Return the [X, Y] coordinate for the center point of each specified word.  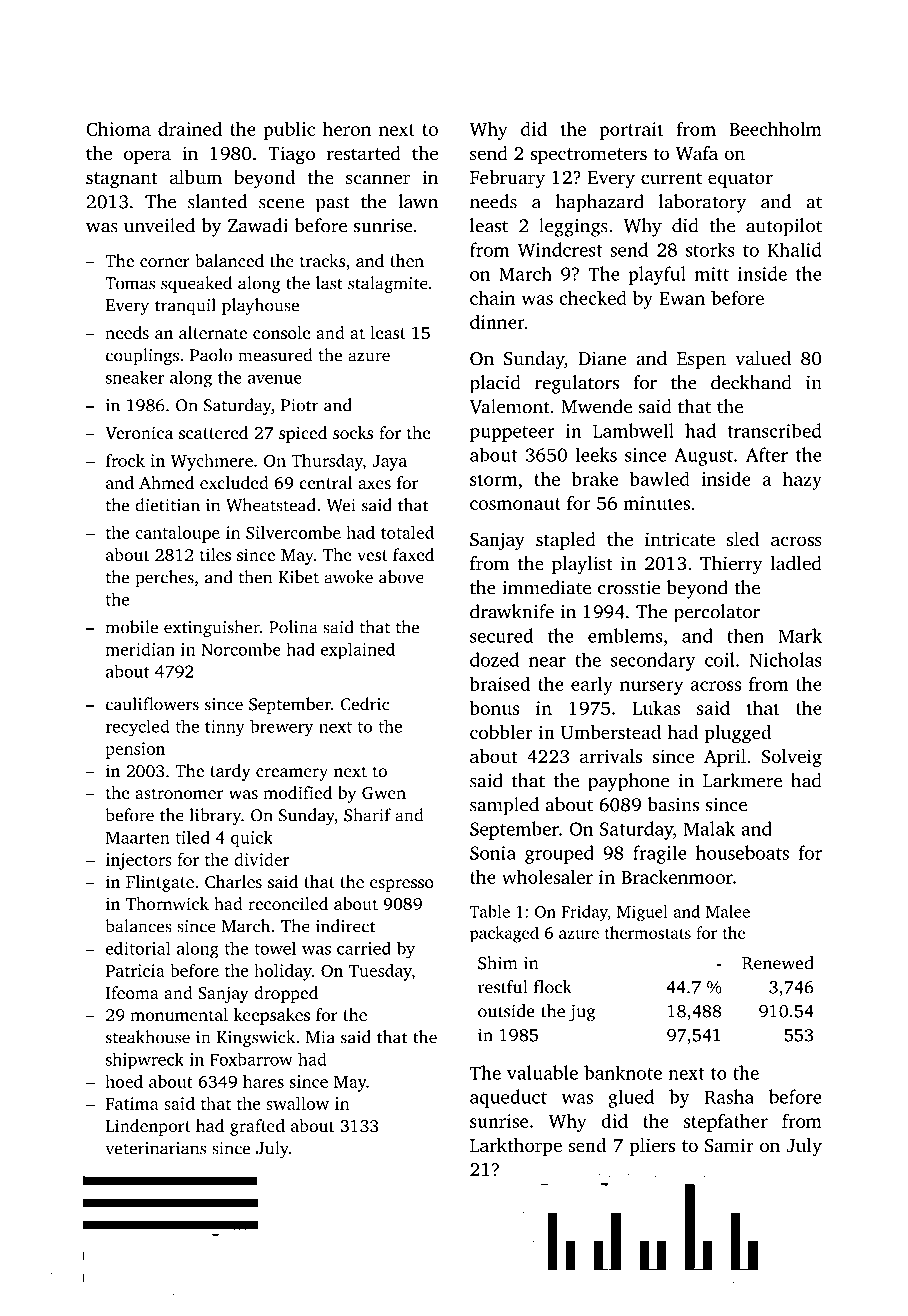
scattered [213, 432]
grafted [257, 1127]
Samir [729, 1145]
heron [347, 128]
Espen [701, 360]
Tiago [291, 155]
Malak [709, 828]
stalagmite [388, 284]
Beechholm [775, 128]
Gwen [384, 793]
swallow [297, 1103]
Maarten [138, 837]
